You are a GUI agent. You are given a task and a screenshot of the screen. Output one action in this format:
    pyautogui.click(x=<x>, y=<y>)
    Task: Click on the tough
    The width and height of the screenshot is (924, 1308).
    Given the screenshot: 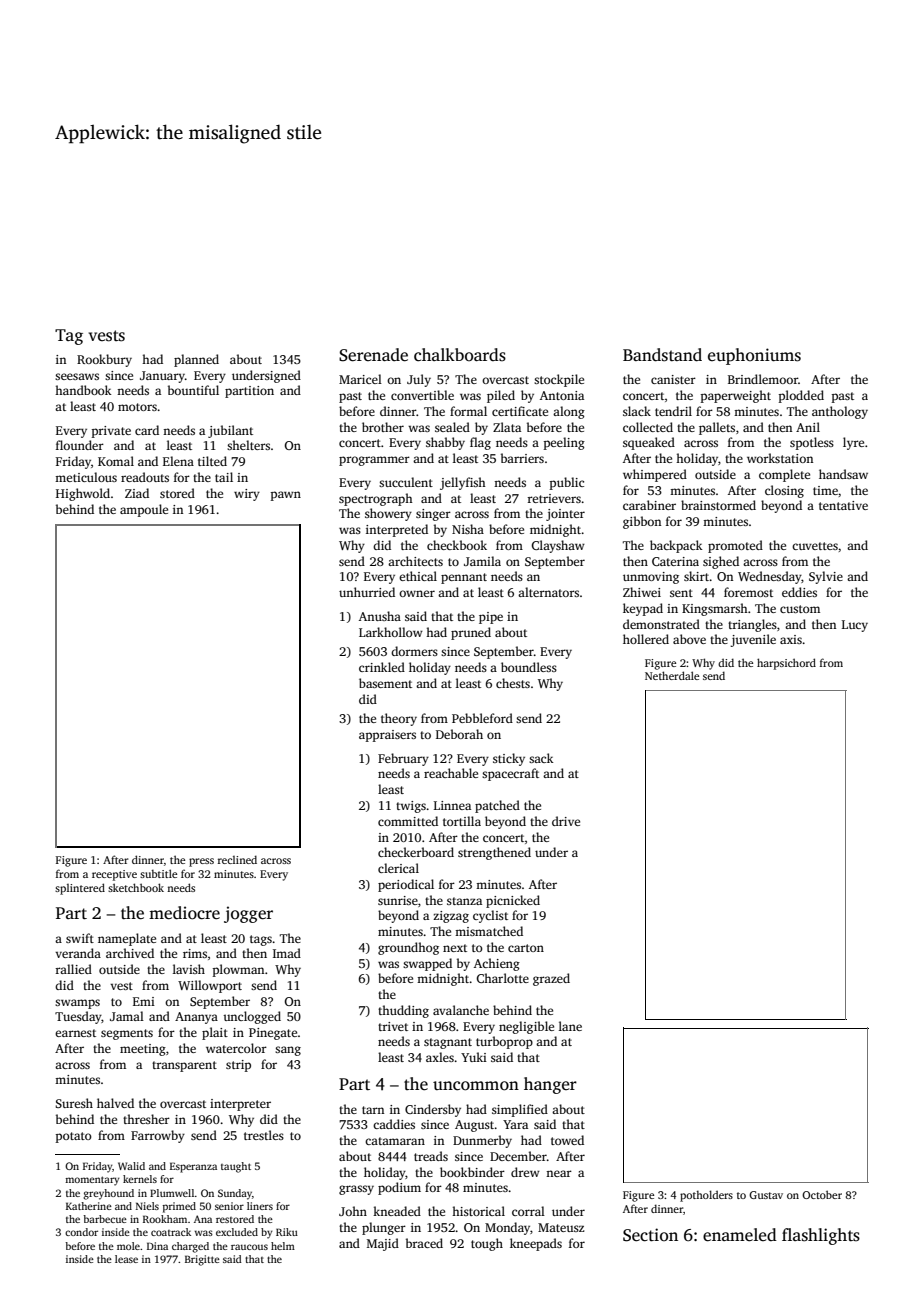 What is the action you would take?
    pyautogui.click(x=487, y=1244)
